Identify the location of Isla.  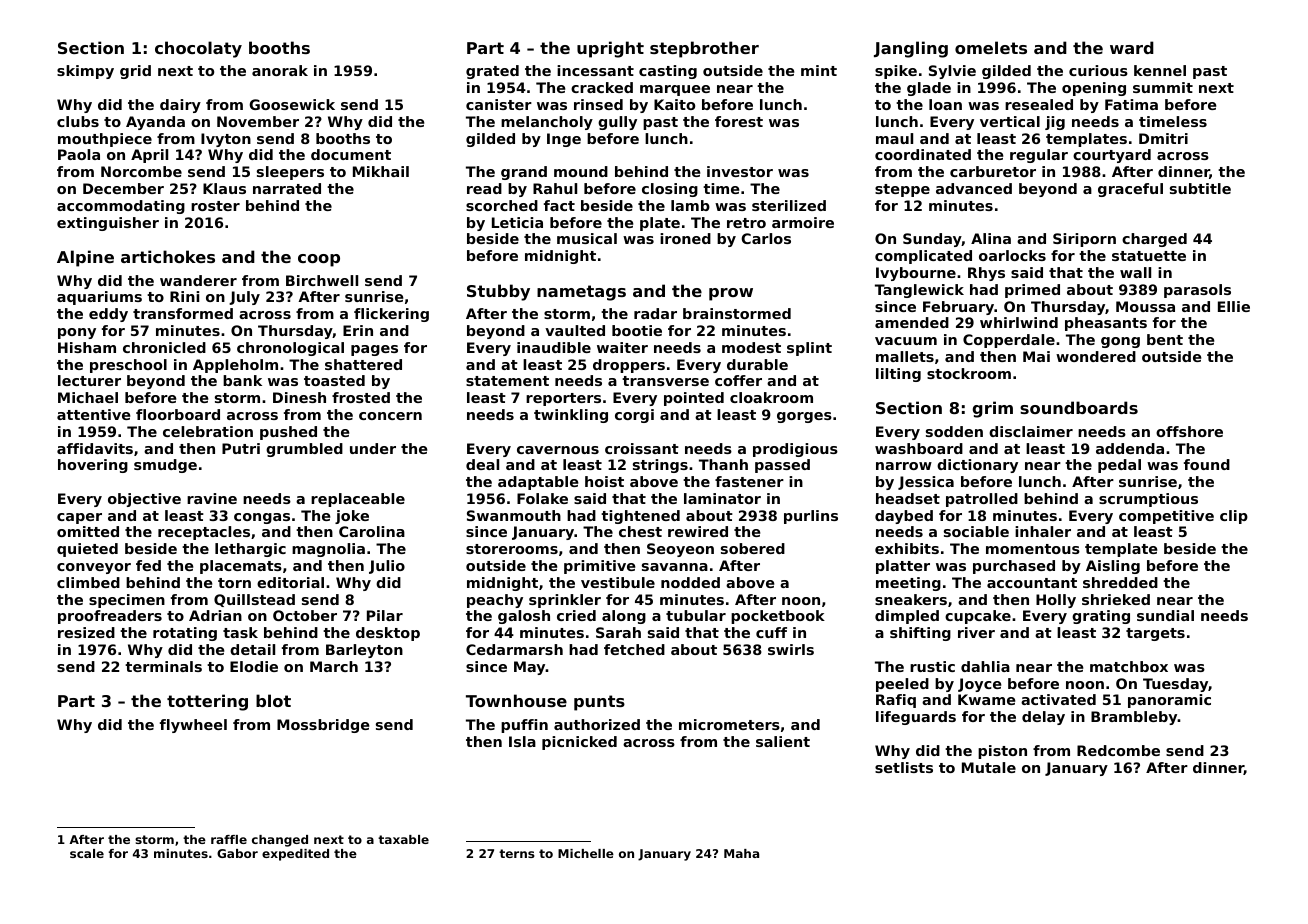
(522, 741).
